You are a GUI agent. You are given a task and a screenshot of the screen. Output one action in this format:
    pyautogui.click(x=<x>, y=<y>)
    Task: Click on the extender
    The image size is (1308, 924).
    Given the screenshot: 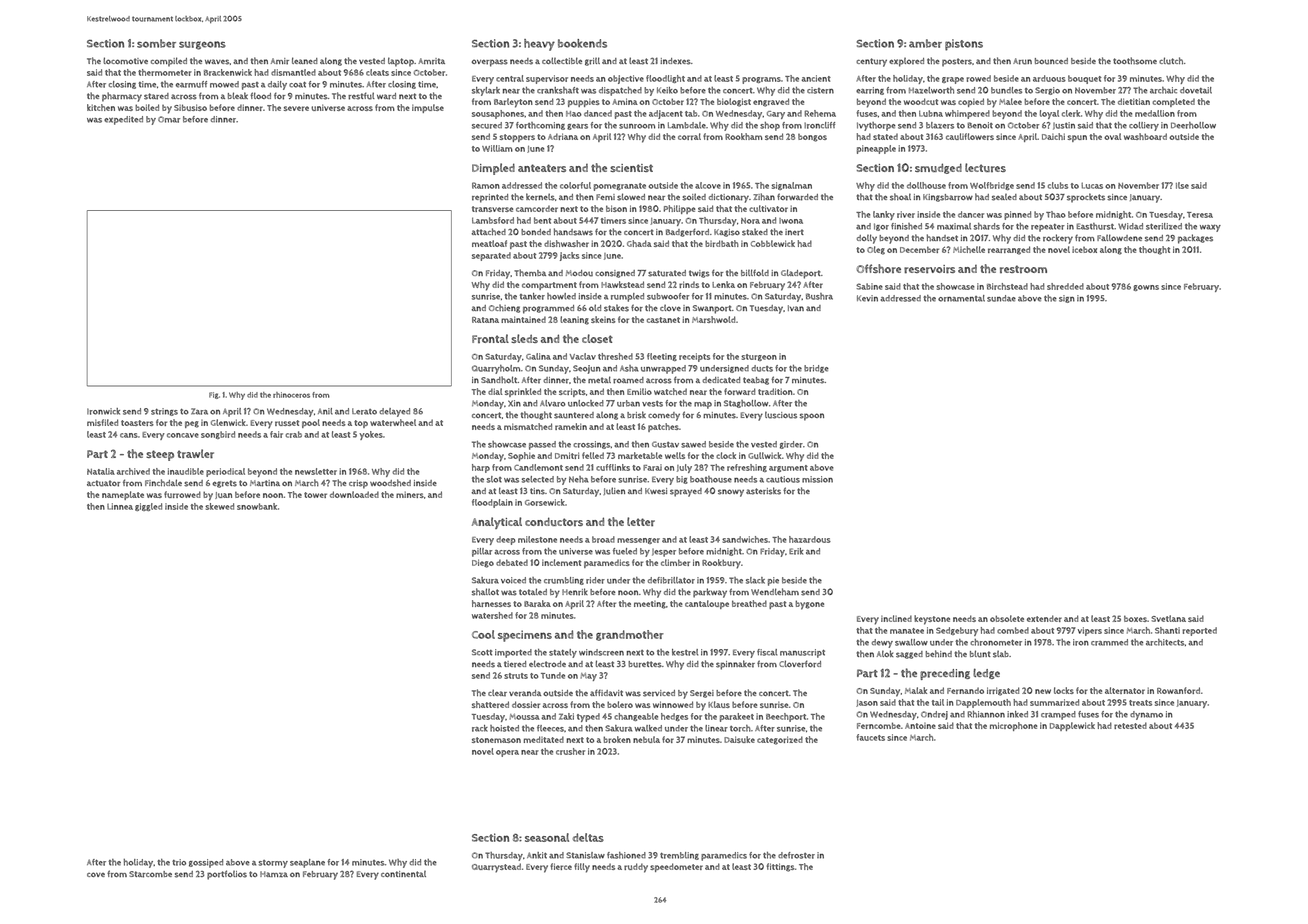 What is the action you would take?
    pyautogui.click(x=1044, y=618)
